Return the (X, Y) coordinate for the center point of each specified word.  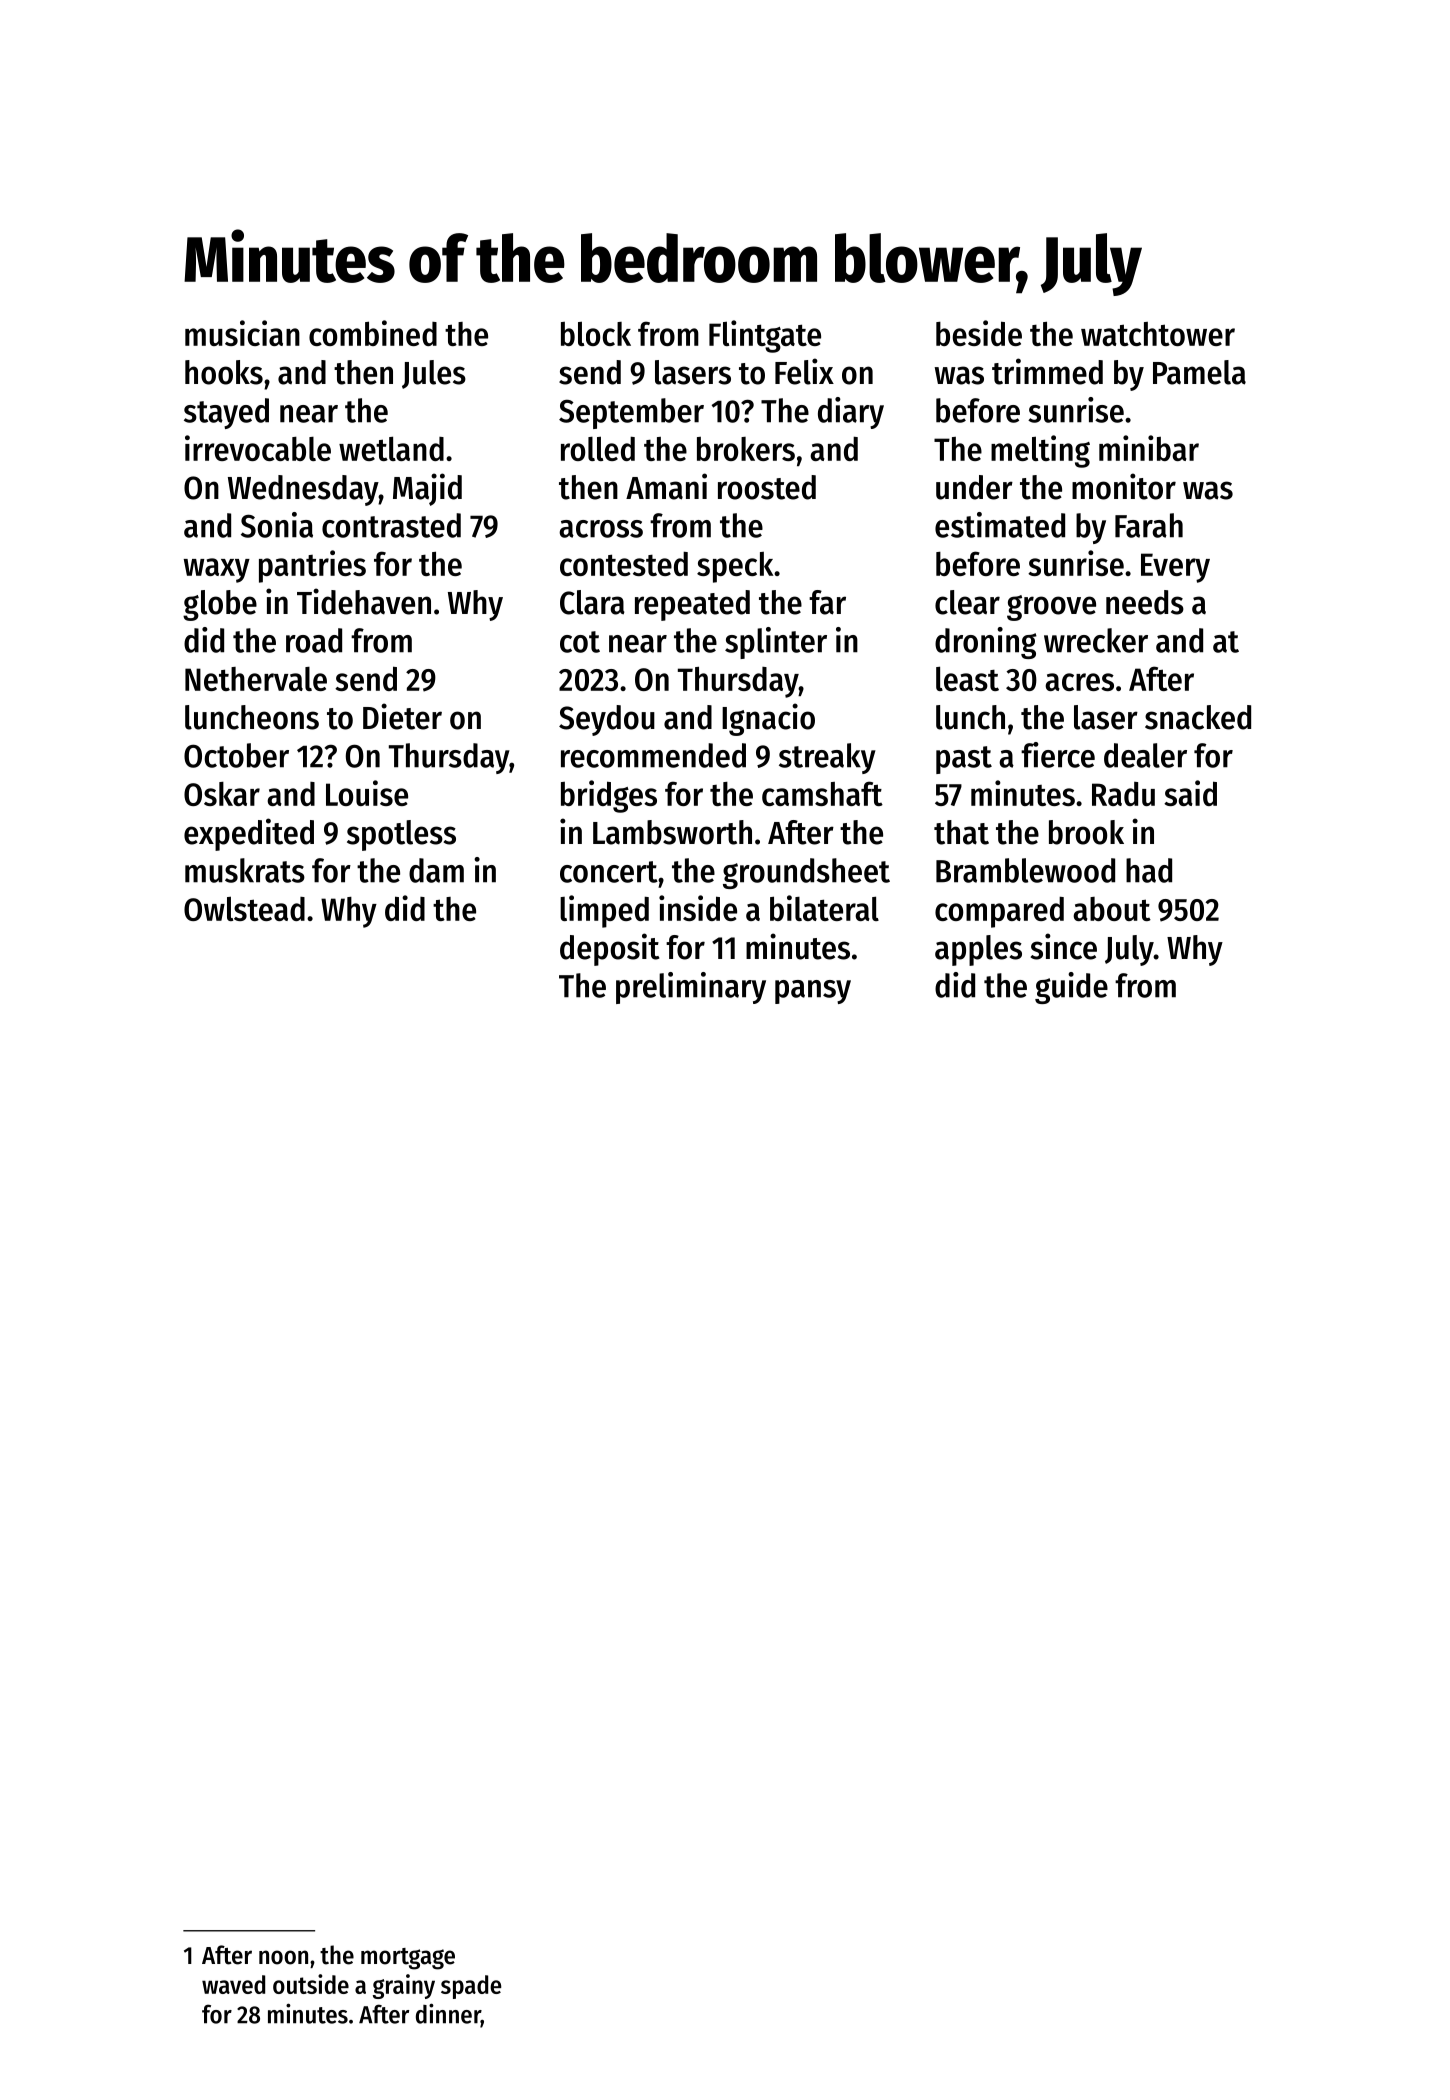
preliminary (691, 988)
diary (851, 413)
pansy (813, 992)
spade (471, 1987)
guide (1071, 988)
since (1064, 946)
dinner (448, 2014)
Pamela (1199, 372)
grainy (404, 1986)
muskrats (245, 870)
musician (242, 333)
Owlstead (244, 908)
